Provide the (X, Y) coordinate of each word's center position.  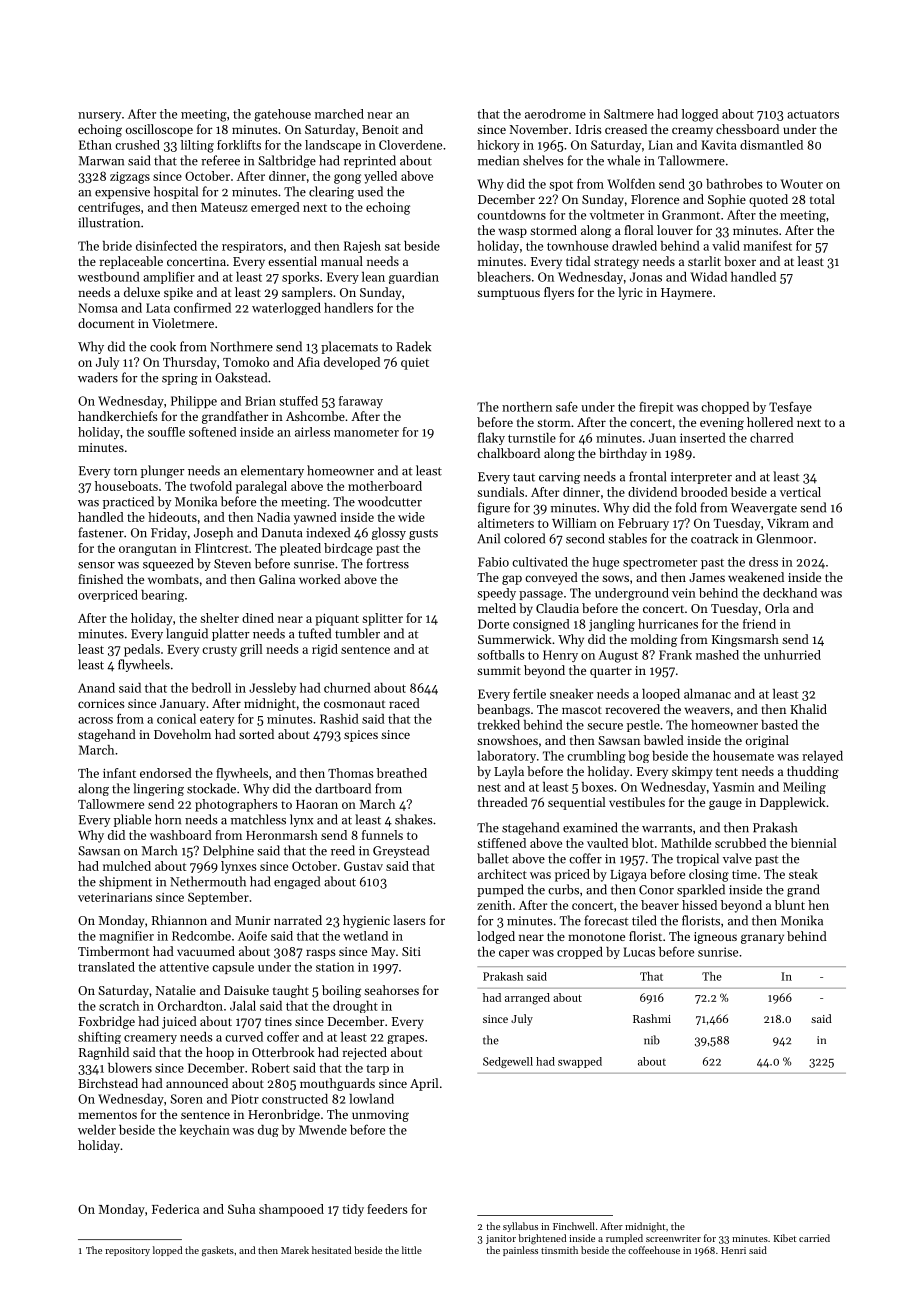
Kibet (785, 1238)
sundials (500, 492)
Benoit (380, 129)
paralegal (261, 487)
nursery (99, 117)
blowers (130, 1068)
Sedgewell (508, 1062)
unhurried (792, 655)
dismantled (771, 145)
